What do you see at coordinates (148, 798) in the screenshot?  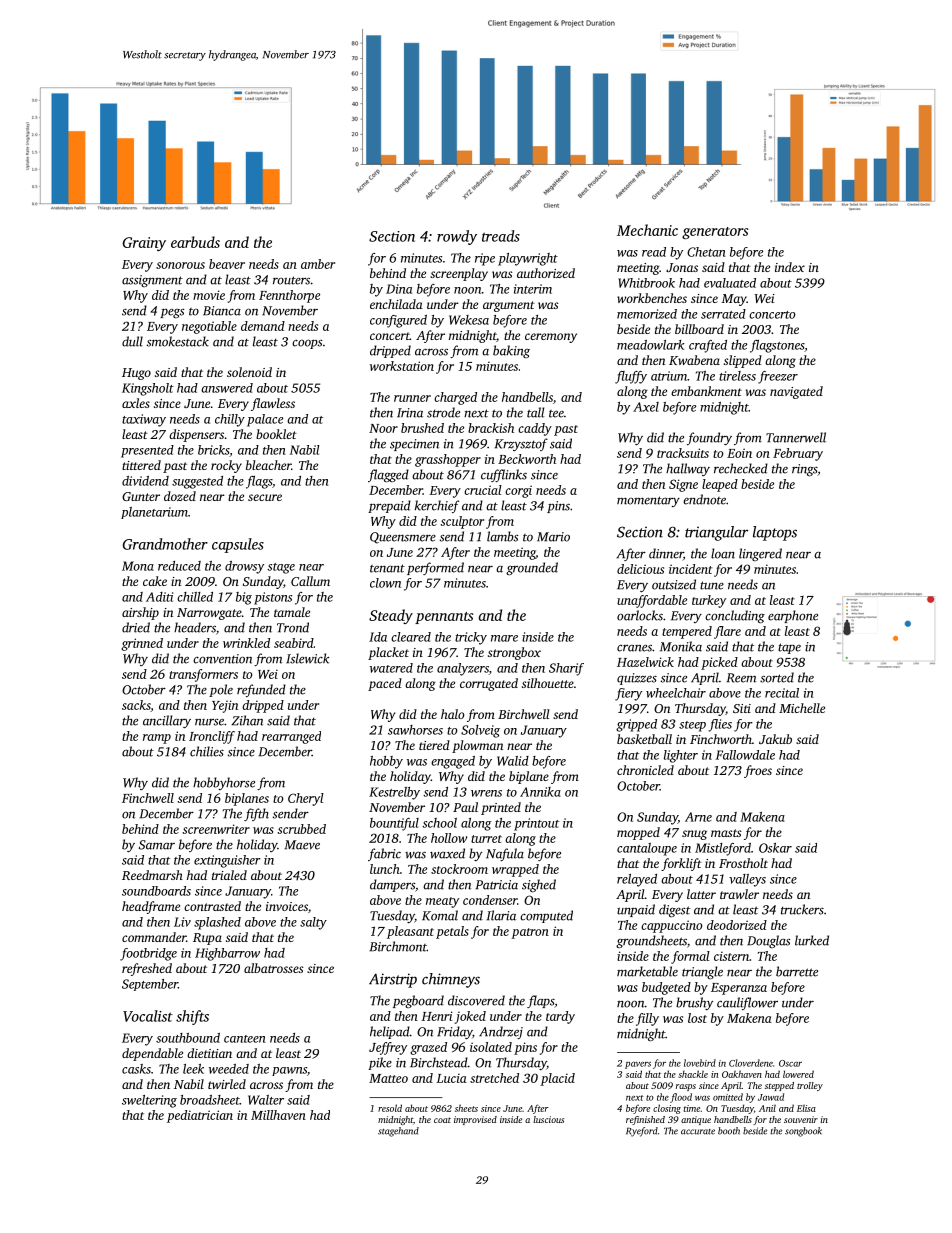 I see `Finchwell` at bounding box center [148, 798].
